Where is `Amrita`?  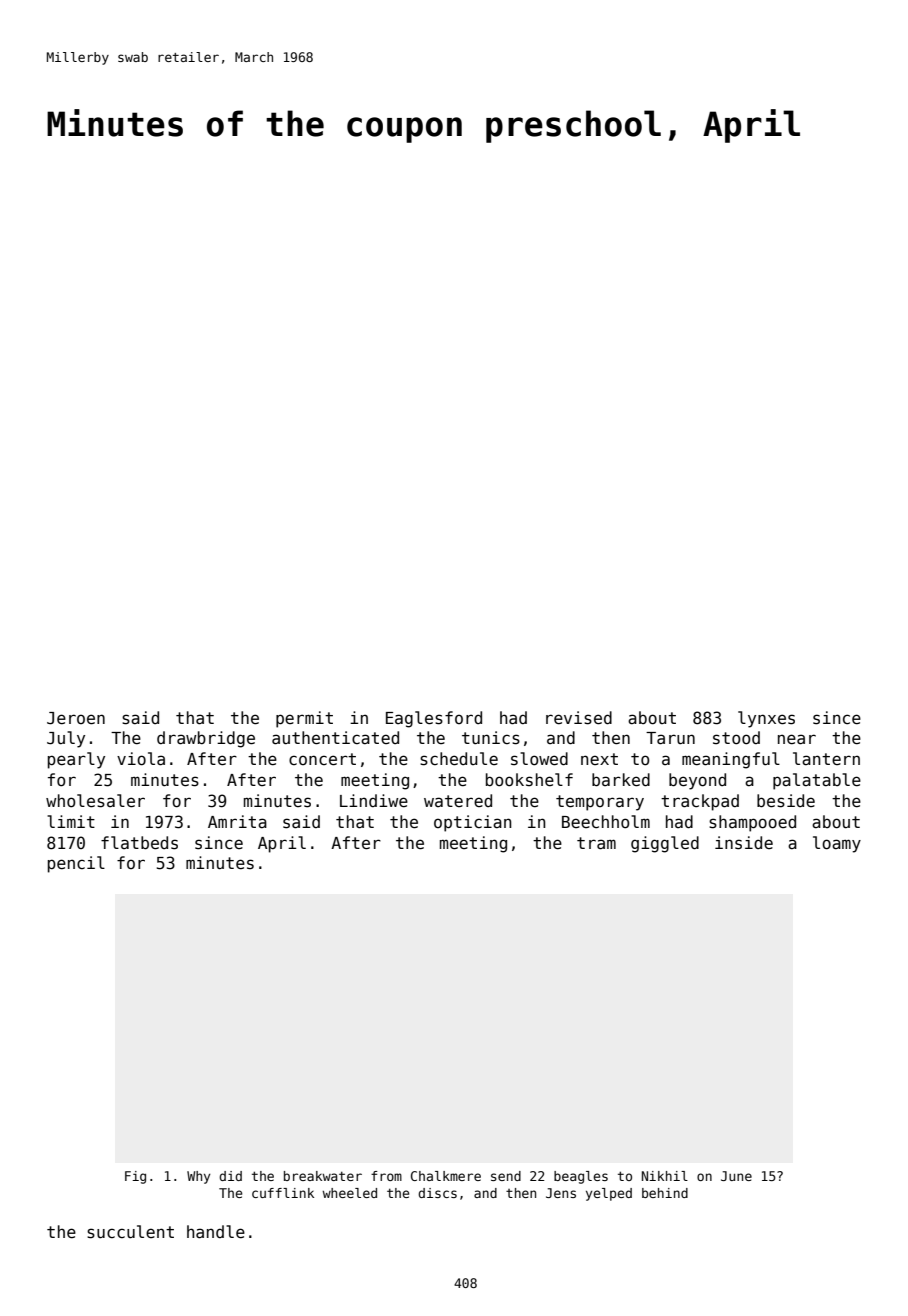
Amrita is located at coordinates (237, 822).
